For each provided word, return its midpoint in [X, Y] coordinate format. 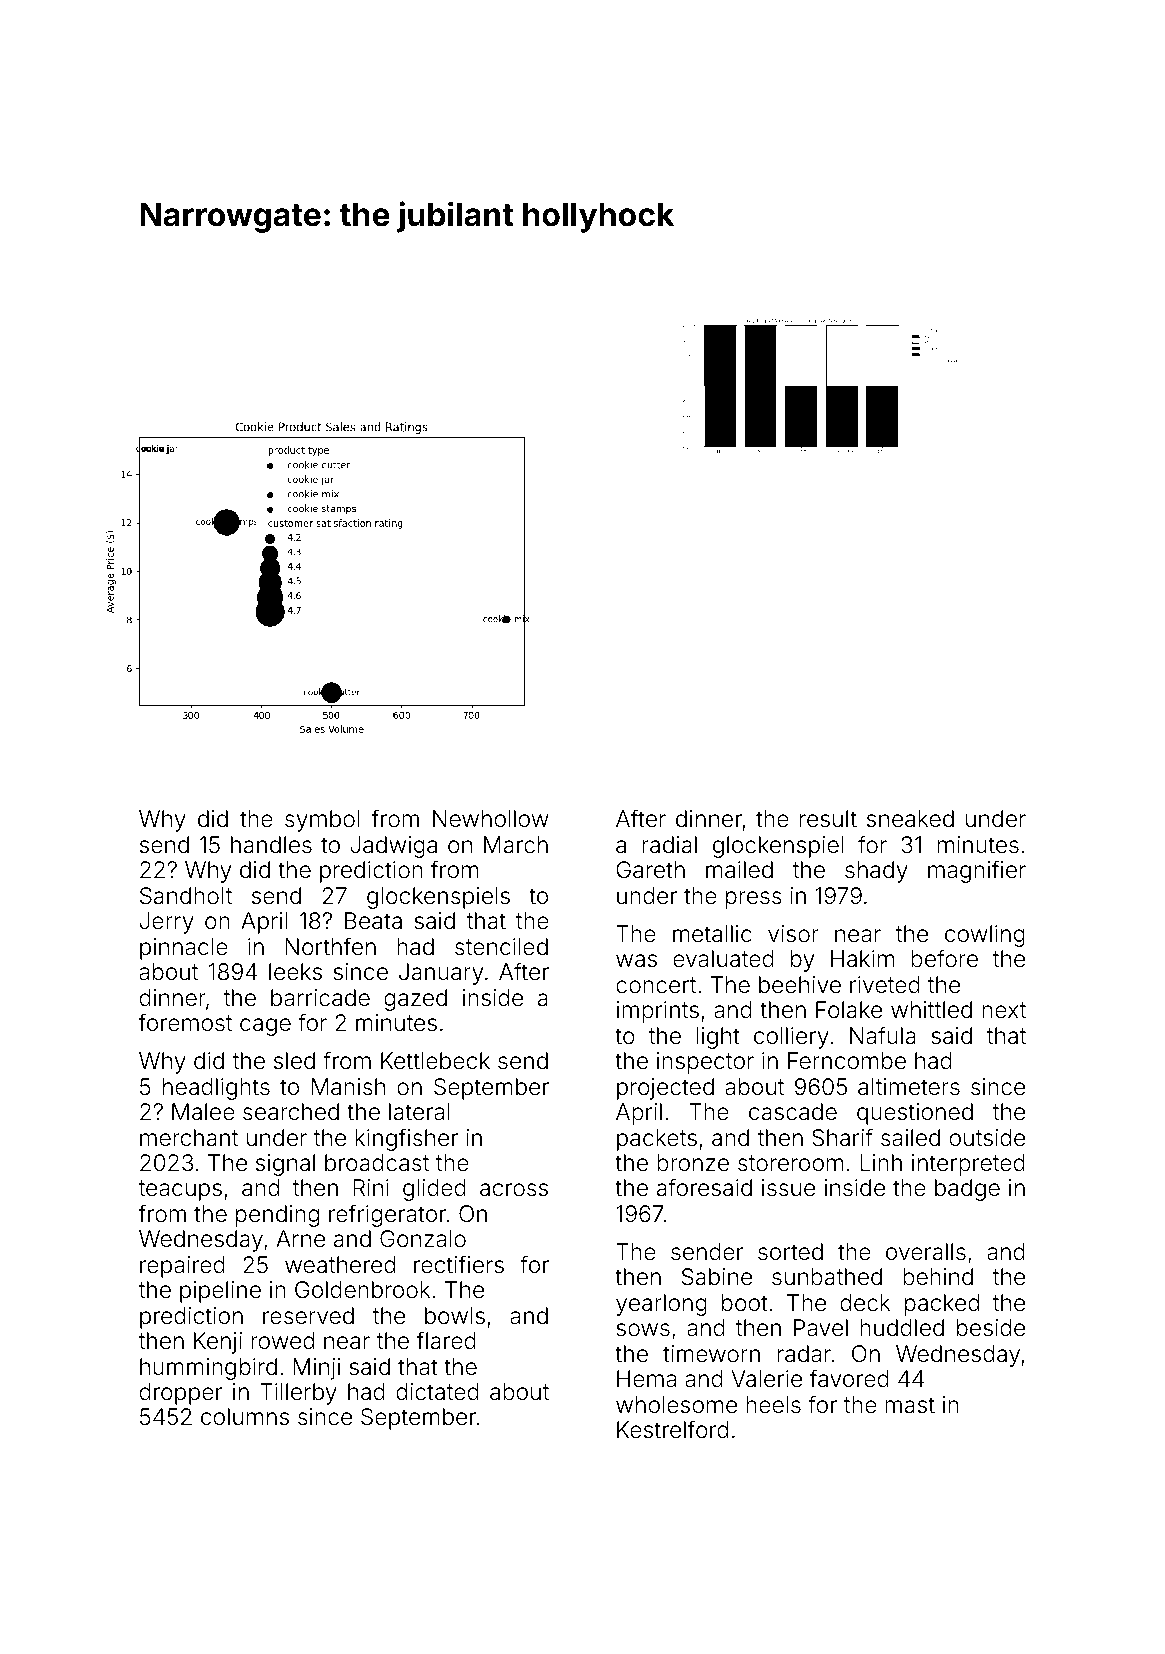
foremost [185, 1022]
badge [967, 1190]
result [828, 819]
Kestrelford [672, 1429]
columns [245, 1417]
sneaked [910, 819]
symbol [322, 821]
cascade [793, 1112]
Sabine [717, 1277]
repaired [182, 1267]
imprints [658, 1012]
